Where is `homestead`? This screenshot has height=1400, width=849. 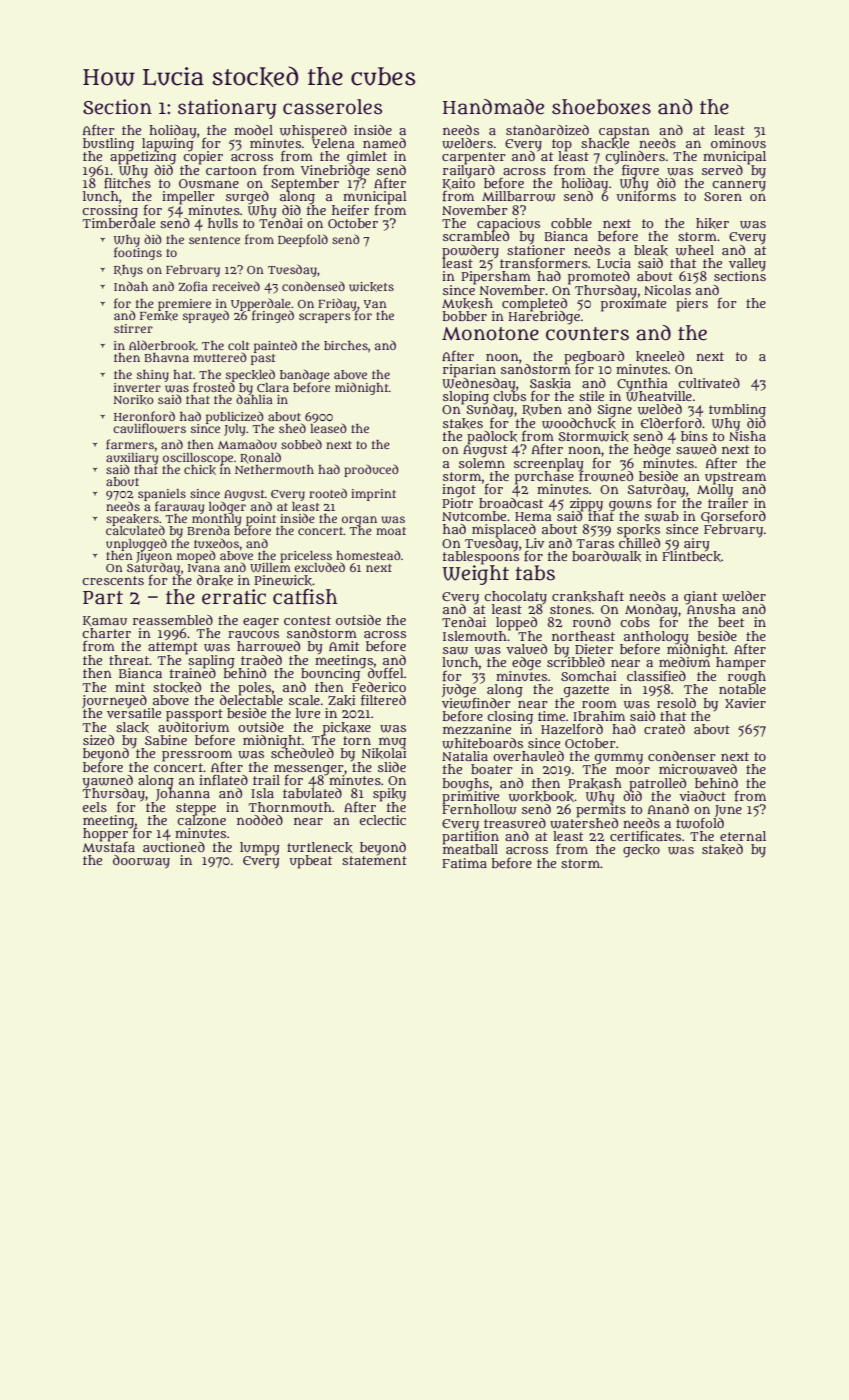 homestead is located at coordinates (368, 555).
